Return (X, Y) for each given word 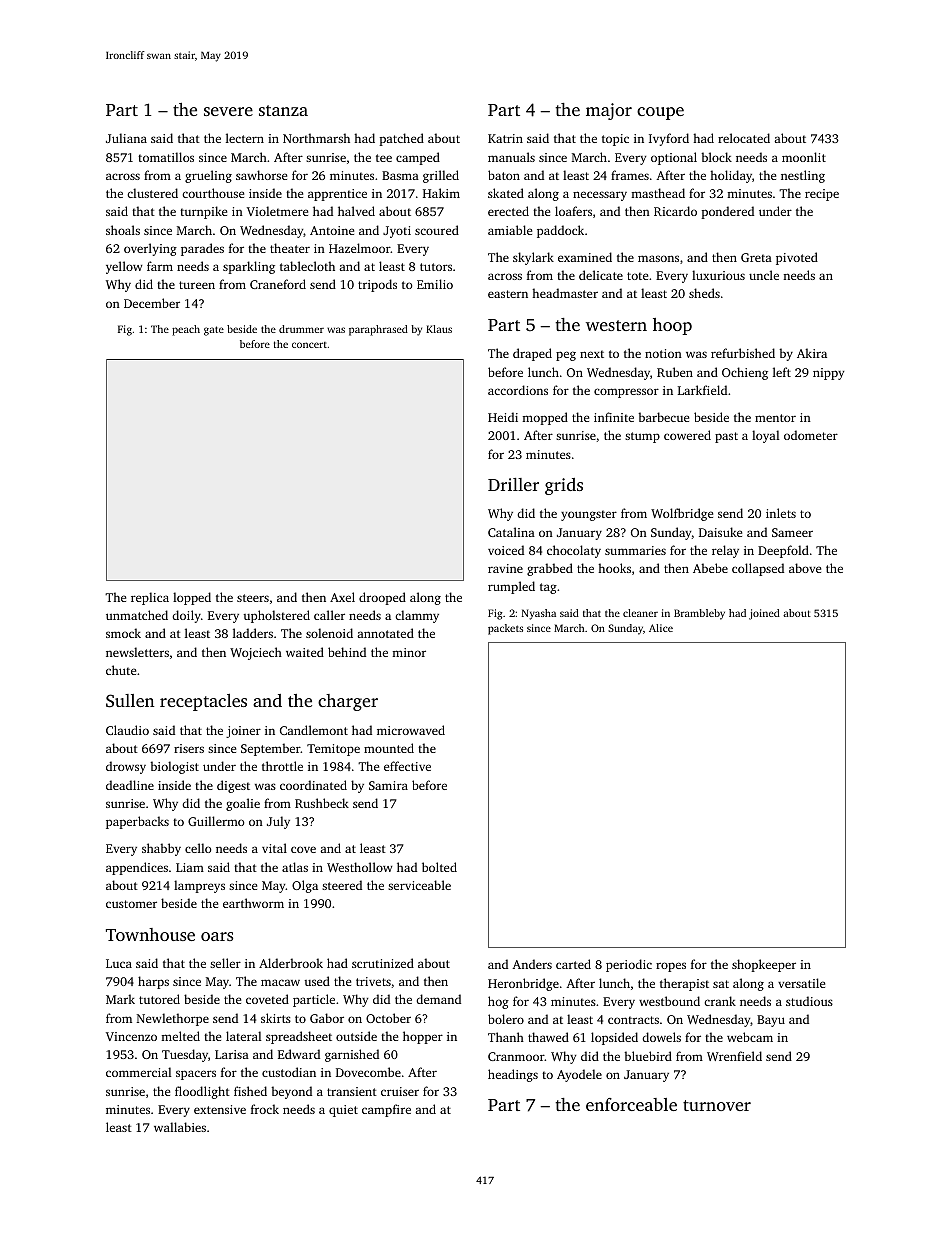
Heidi (503, 417)
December (152, 303)
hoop (672, 326)
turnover (717, 1105)
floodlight (202, 1092)
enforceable (631, 1104)
